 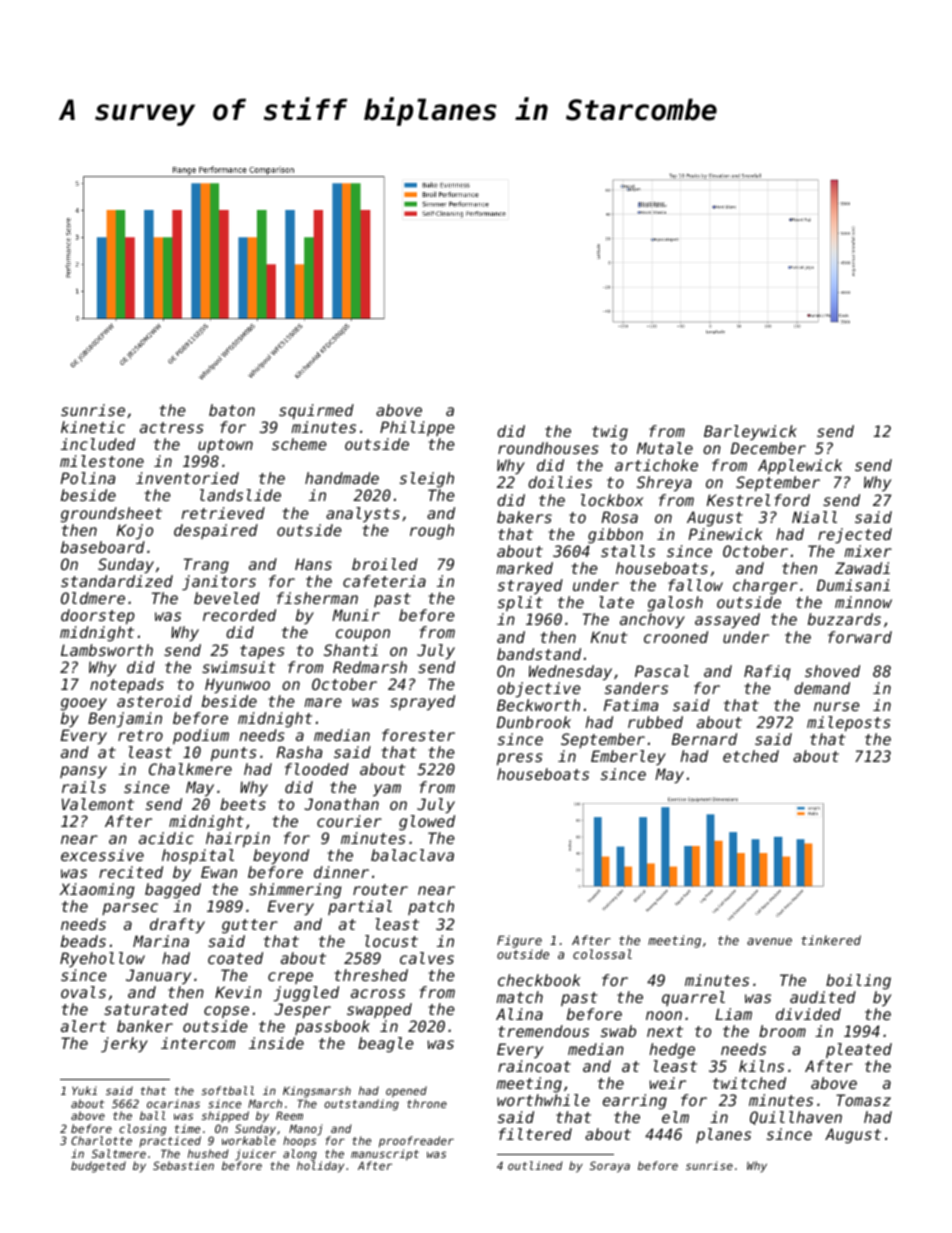 What do you see at coordinates (560, 482) in the document?
I see `doilies` at bounding box center [560, 482].
